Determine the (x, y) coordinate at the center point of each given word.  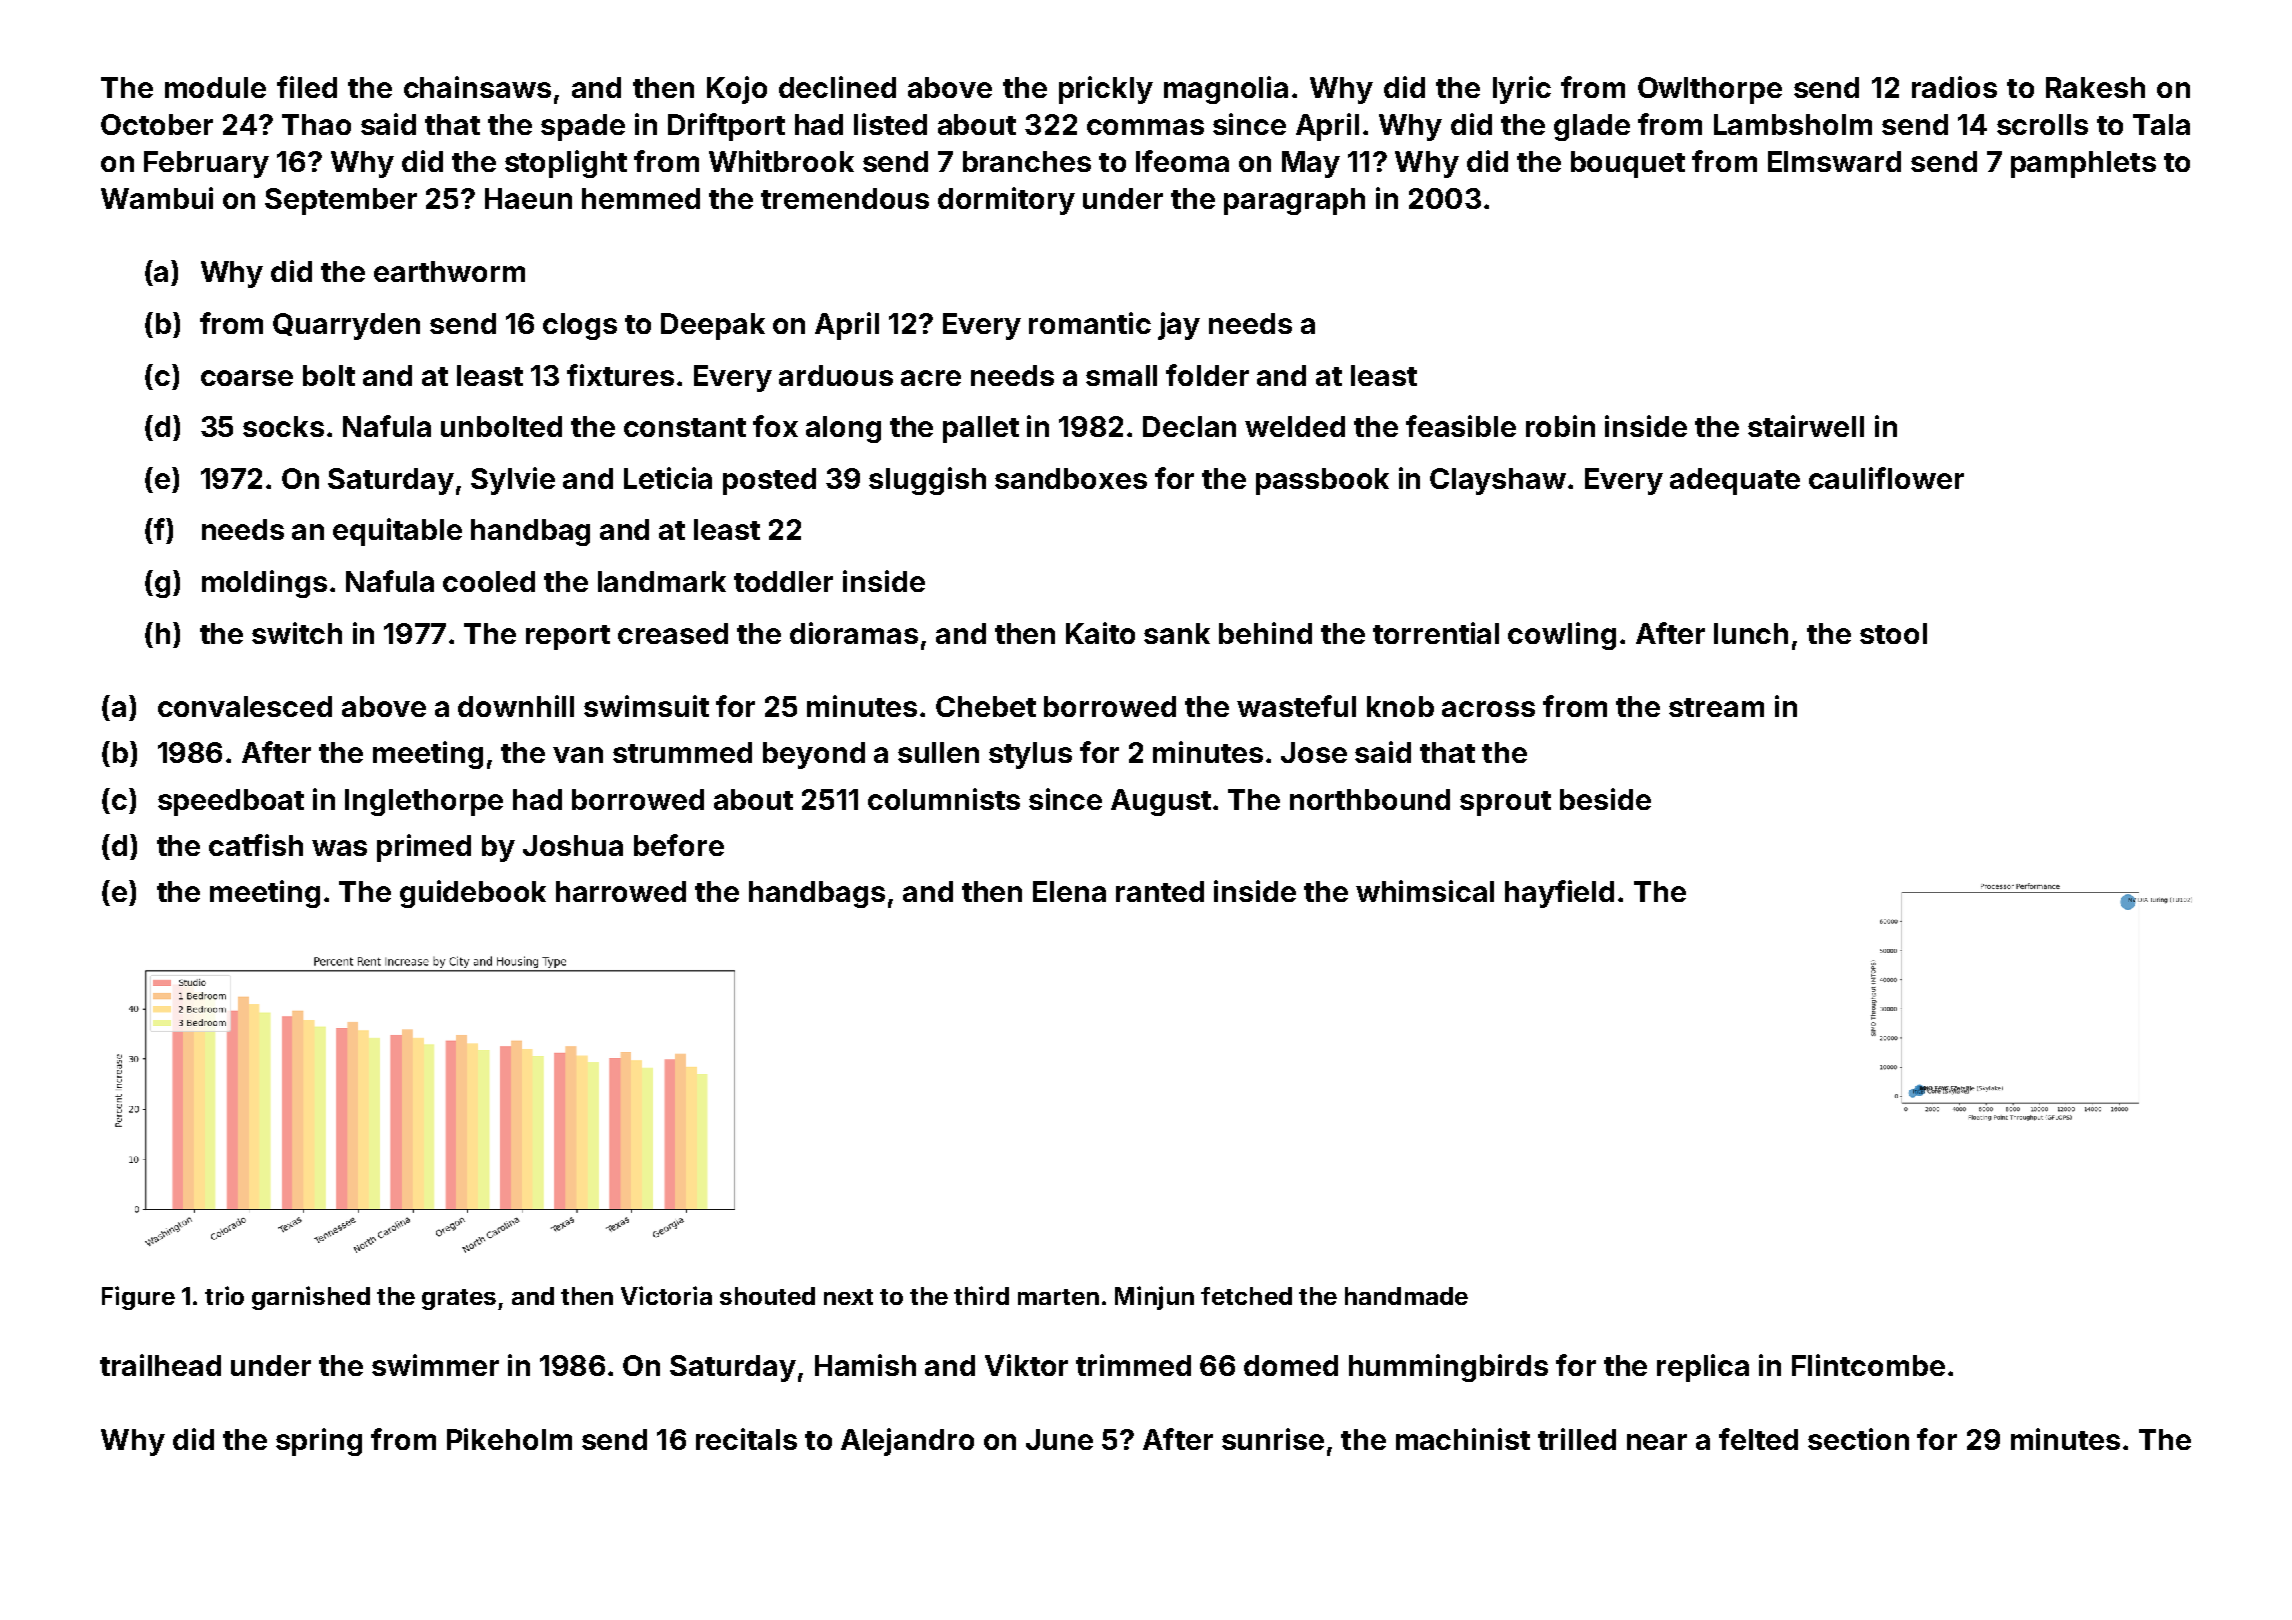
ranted (1160, 891)
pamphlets (2083, 164)
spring (319, 1442)
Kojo (737, 90)
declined (837, 87)
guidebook (473, 894)
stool (1893, 633)
